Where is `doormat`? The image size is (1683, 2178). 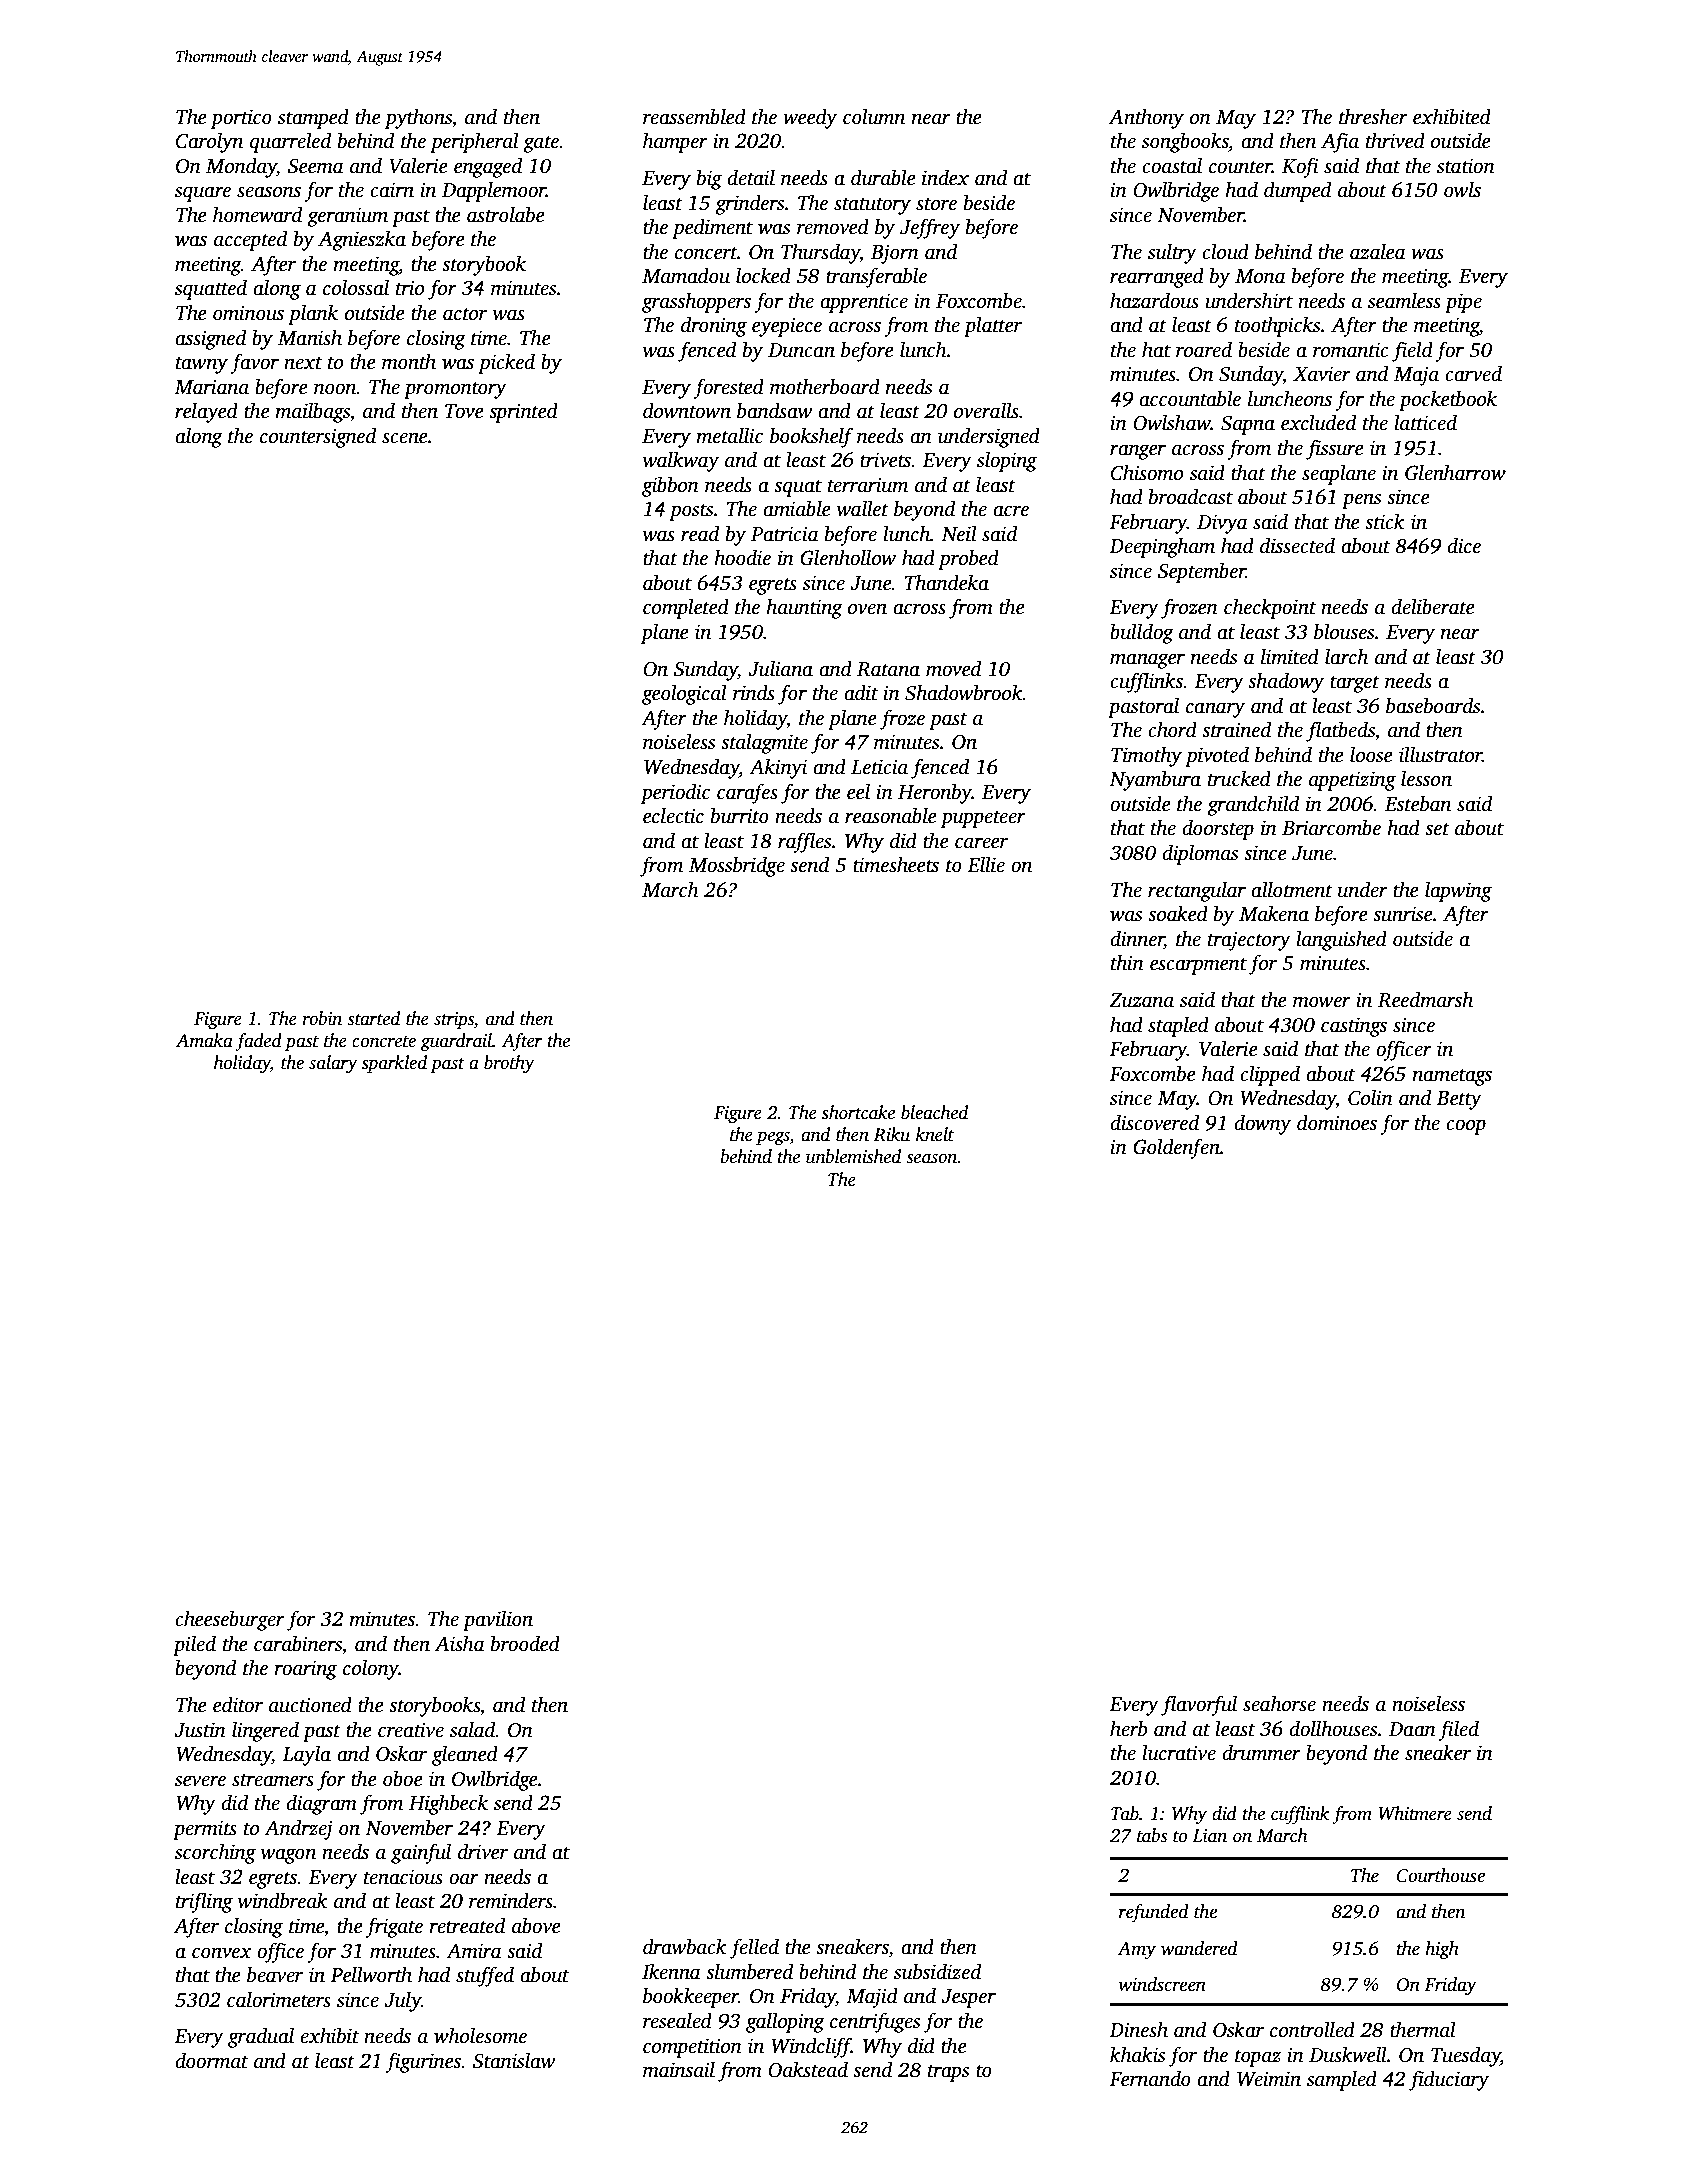
doormat is located at coordinates (211, 2060).
